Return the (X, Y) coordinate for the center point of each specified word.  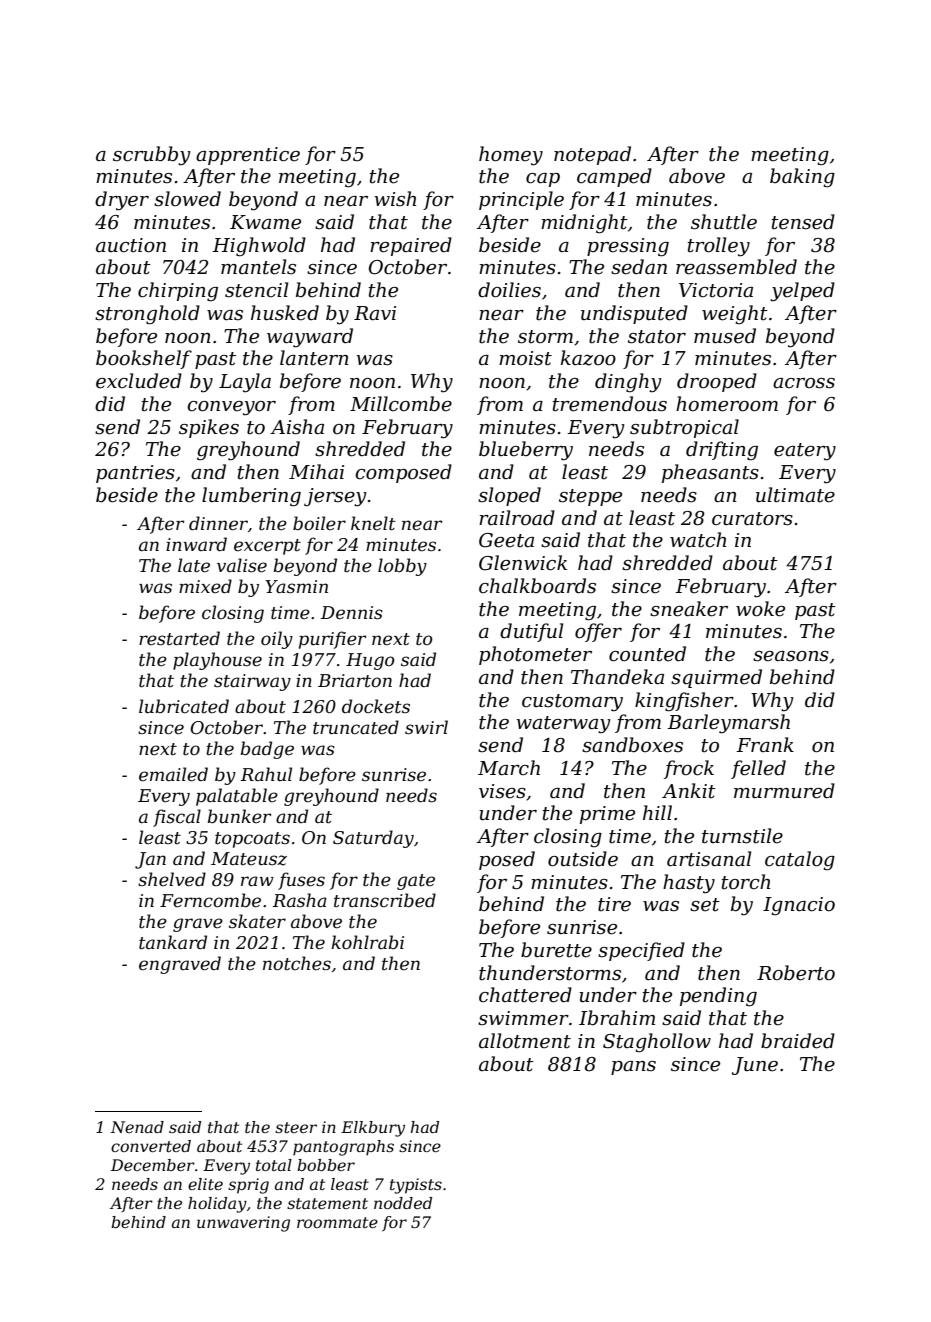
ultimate (795, 495)
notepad (592, 155)
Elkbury (373, 1129)
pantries (135, 474)
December (153, 1165)
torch (745, 882)
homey (511, 156)
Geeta (506, 540)
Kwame (265, 222)
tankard (173, 942)
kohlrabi (367, 942)
